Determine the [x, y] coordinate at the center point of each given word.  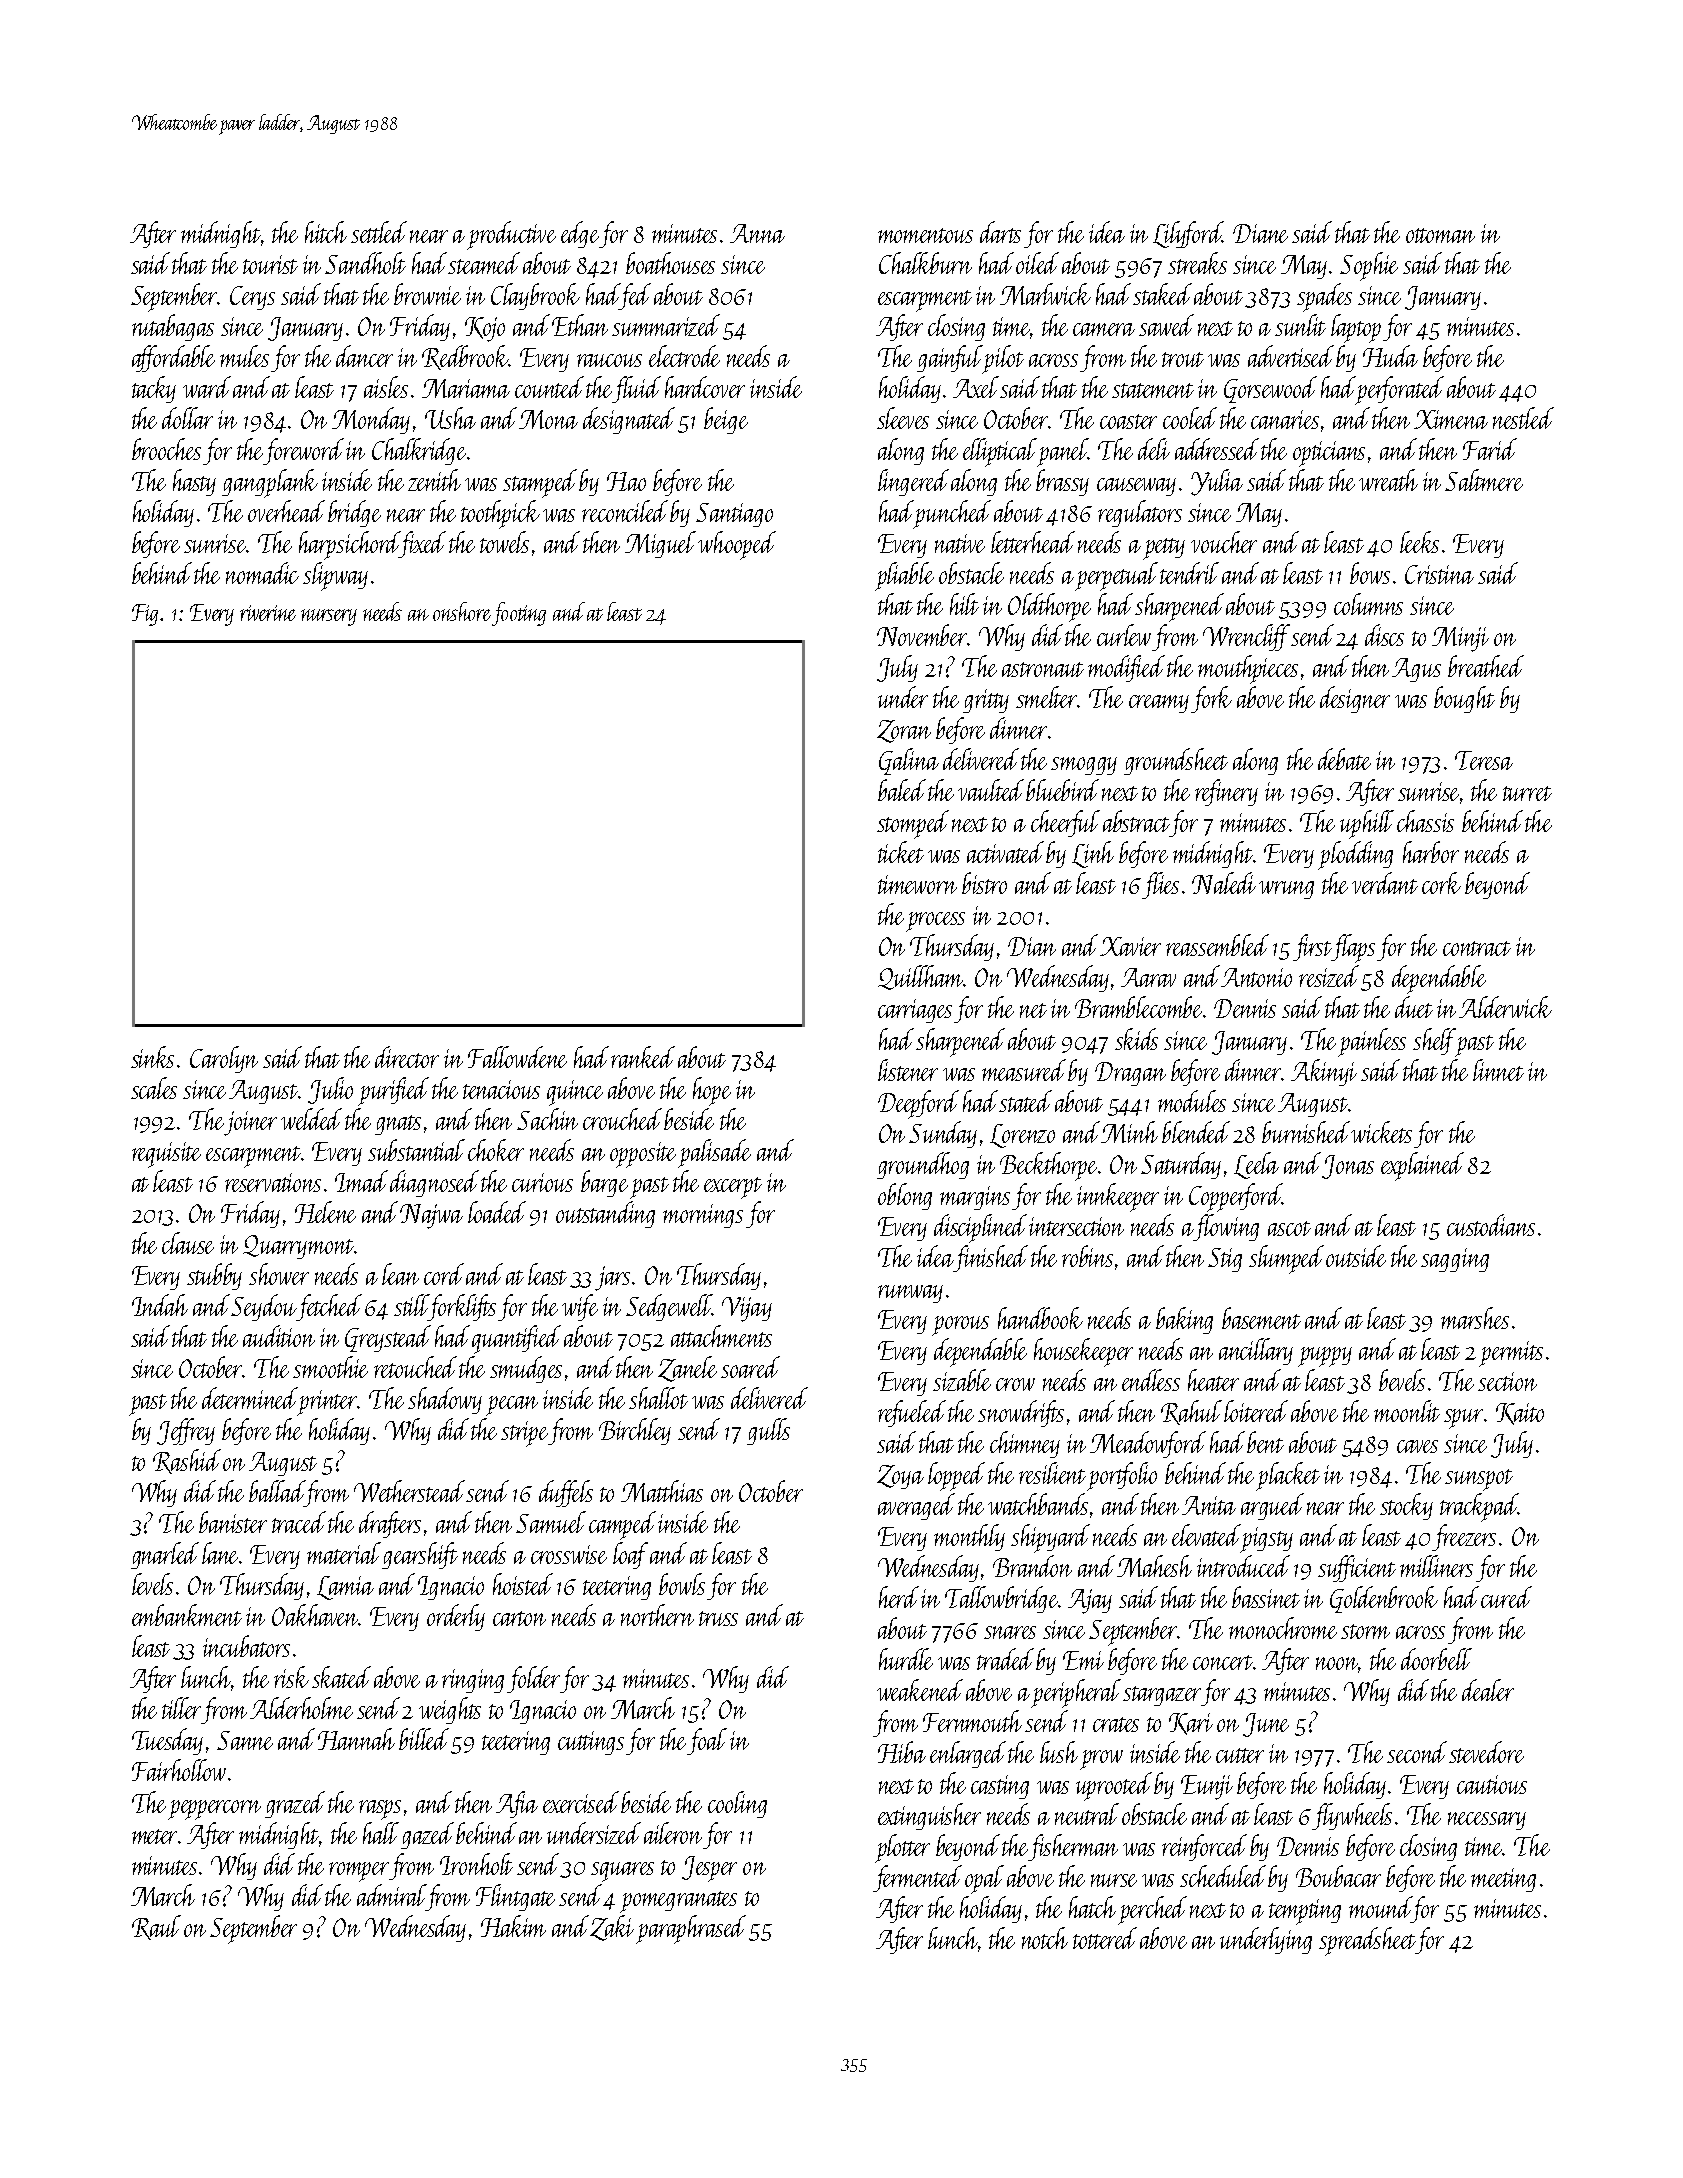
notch [1045, 1938]
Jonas [1348, 1167]
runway [910, 1294]
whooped [737, 545]
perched [1152, 1910]
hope [712, 1091]
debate [1344, 759]
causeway [1136, 487]
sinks [152, 1057]
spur [1463, 1419]
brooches [166, 449]
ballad [277, 1491]
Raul [156, 1927]
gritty [986, 701]
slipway [335, 576]
